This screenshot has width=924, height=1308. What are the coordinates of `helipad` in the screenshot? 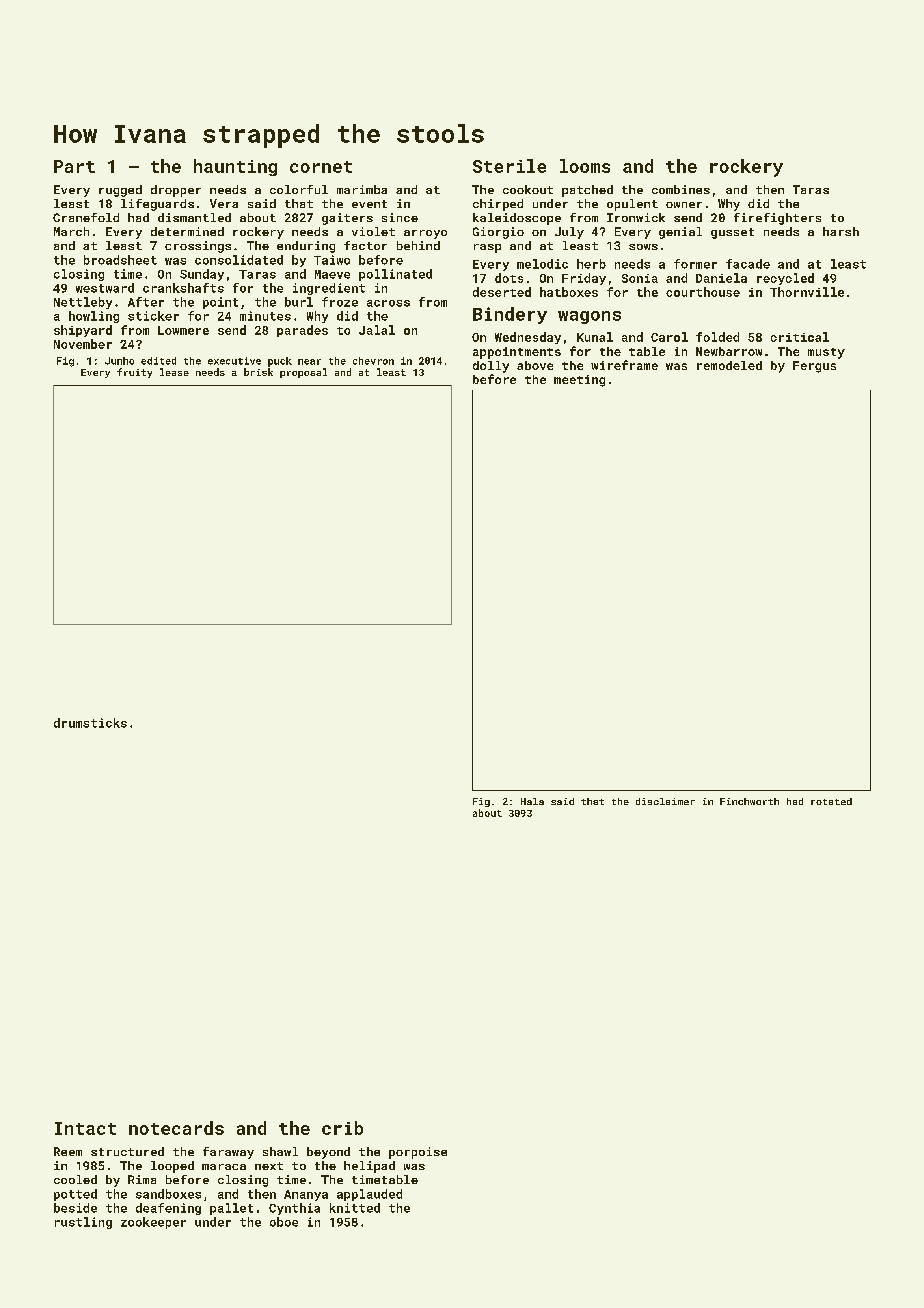 It's located at (369, 1167).
